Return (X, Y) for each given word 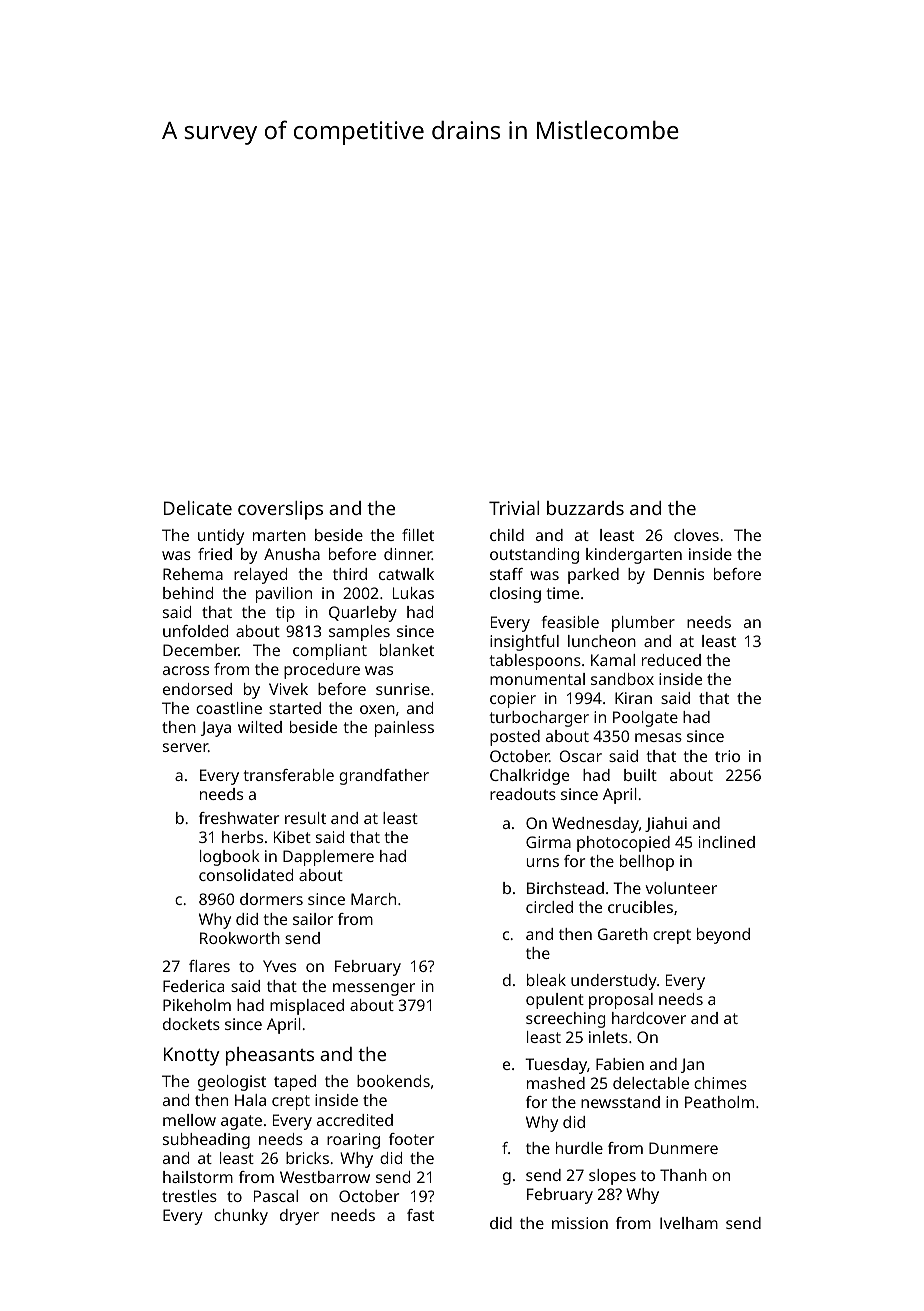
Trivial (514, 508)
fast (420, 1215)
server (185, 747)
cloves (696, 535)
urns (543, 862)
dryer (299, 1217)
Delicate (198, 508)
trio (727, 756)
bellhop (647, 863)
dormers (271, 899)
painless (404, 729)
